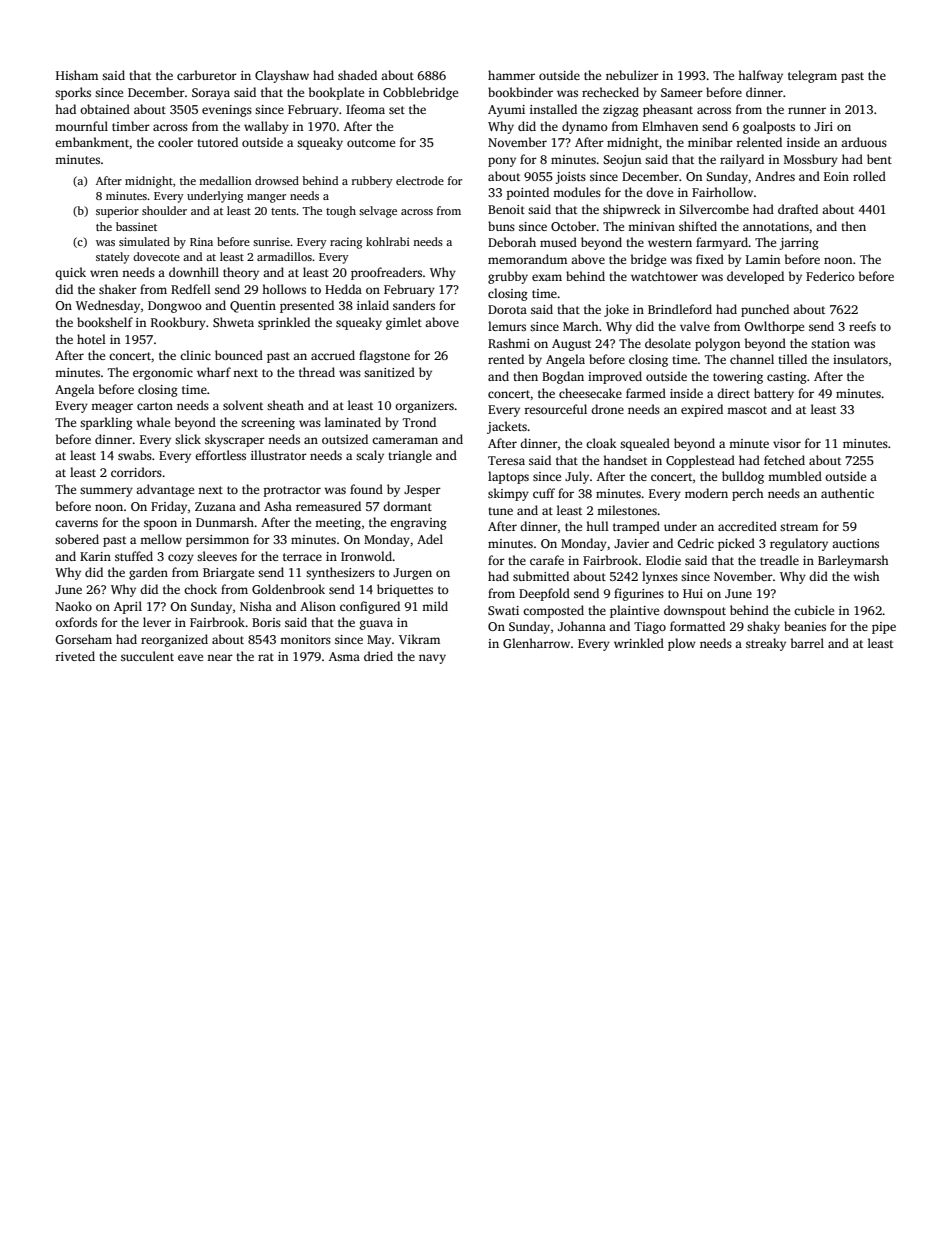 The width and height of the image is (952, 1233). Describe the element at coordinates (117, 212) in the image. I see `superior` at that location.
